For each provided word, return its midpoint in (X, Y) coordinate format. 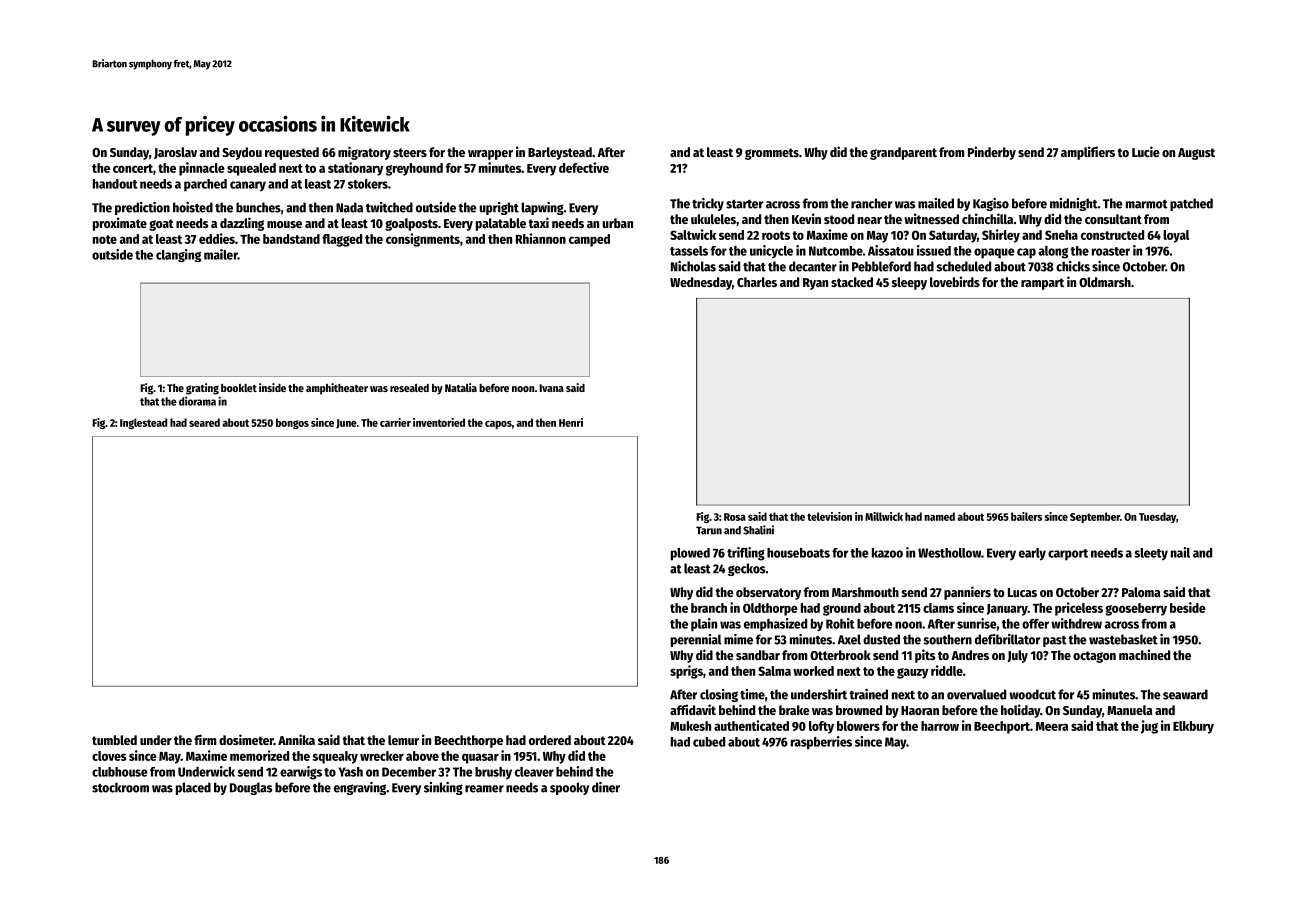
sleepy (909, 283)
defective (584, 167)
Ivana (551, 388)
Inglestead (143, 423)
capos (498, 425)
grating (202, 389)
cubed (709, 742)
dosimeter (246, 739)
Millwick (884, 516)
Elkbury (1193, 727)
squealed (251, 169)
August (1196, 154)
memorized (259, 755)
